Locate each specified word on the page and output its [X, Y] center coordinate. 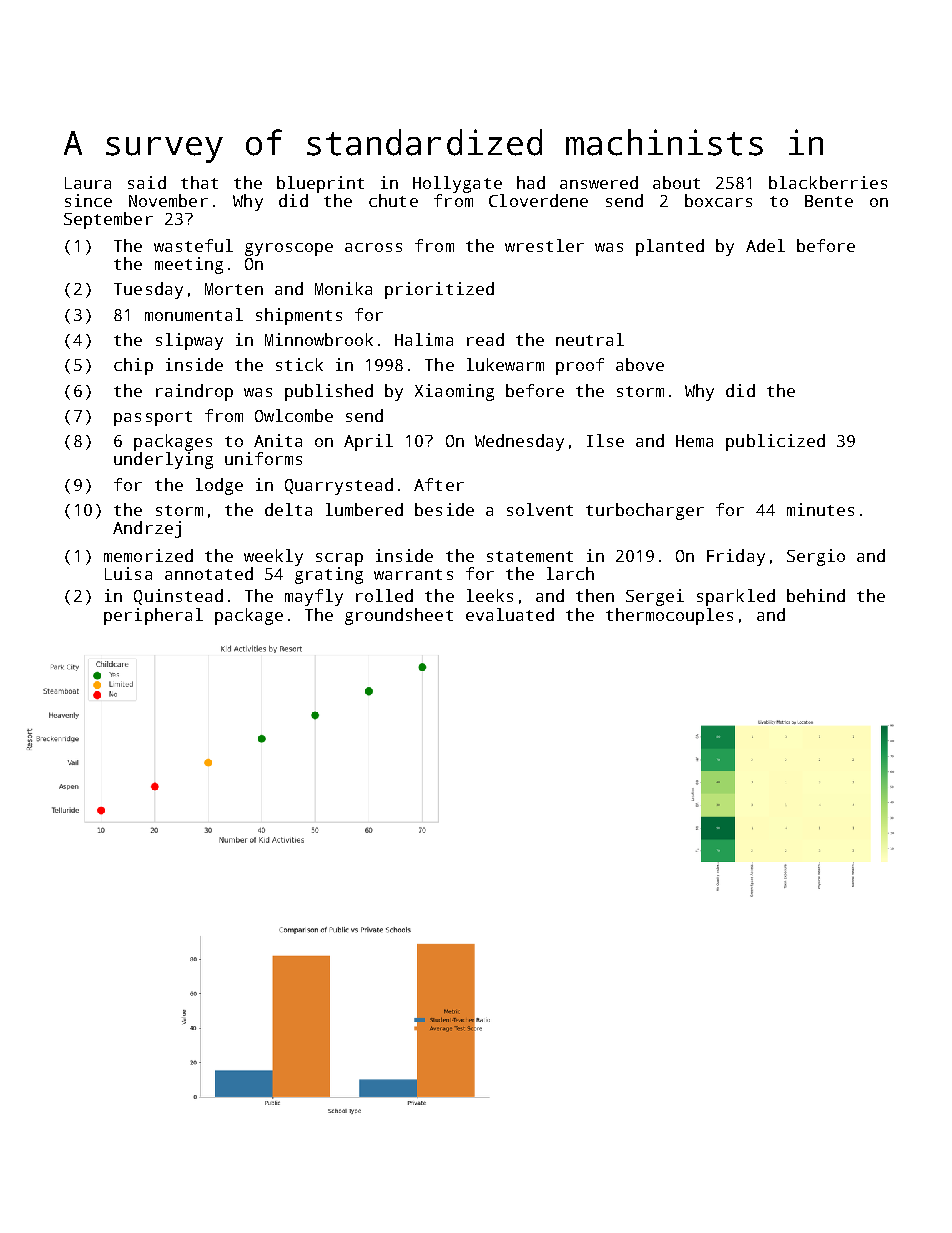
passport [153, 418]
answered [599, 182]
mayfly [314, 597]
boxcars [718, 200]
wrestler [544, 245]
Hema [694, 441]
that [199, 182]
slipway [189, 341]
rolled [384, 595]
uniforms [263, 458]
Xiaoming [454, 392]
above [640, 364]
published [329, 392]
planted [670, 247]
